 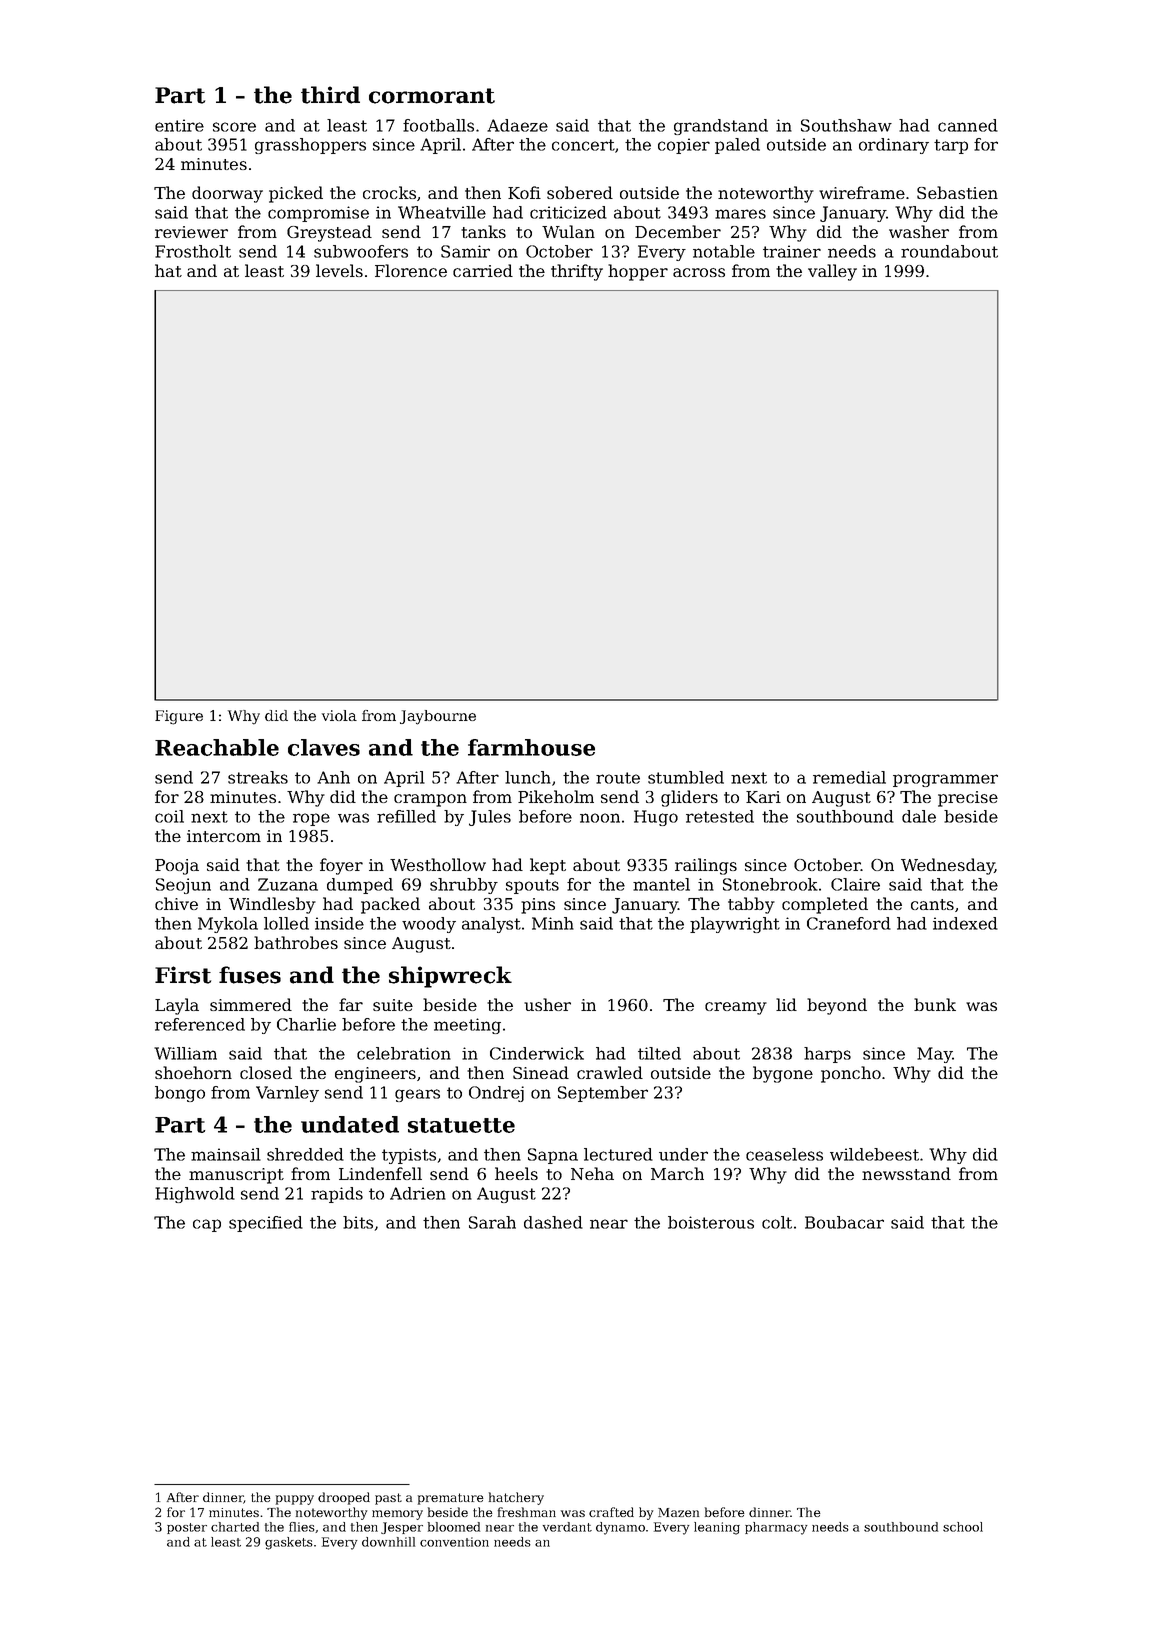 What do you see at coordinates (827, 1055) in the screenshot?
I see `harps` at bounding box center [827, 1055].
